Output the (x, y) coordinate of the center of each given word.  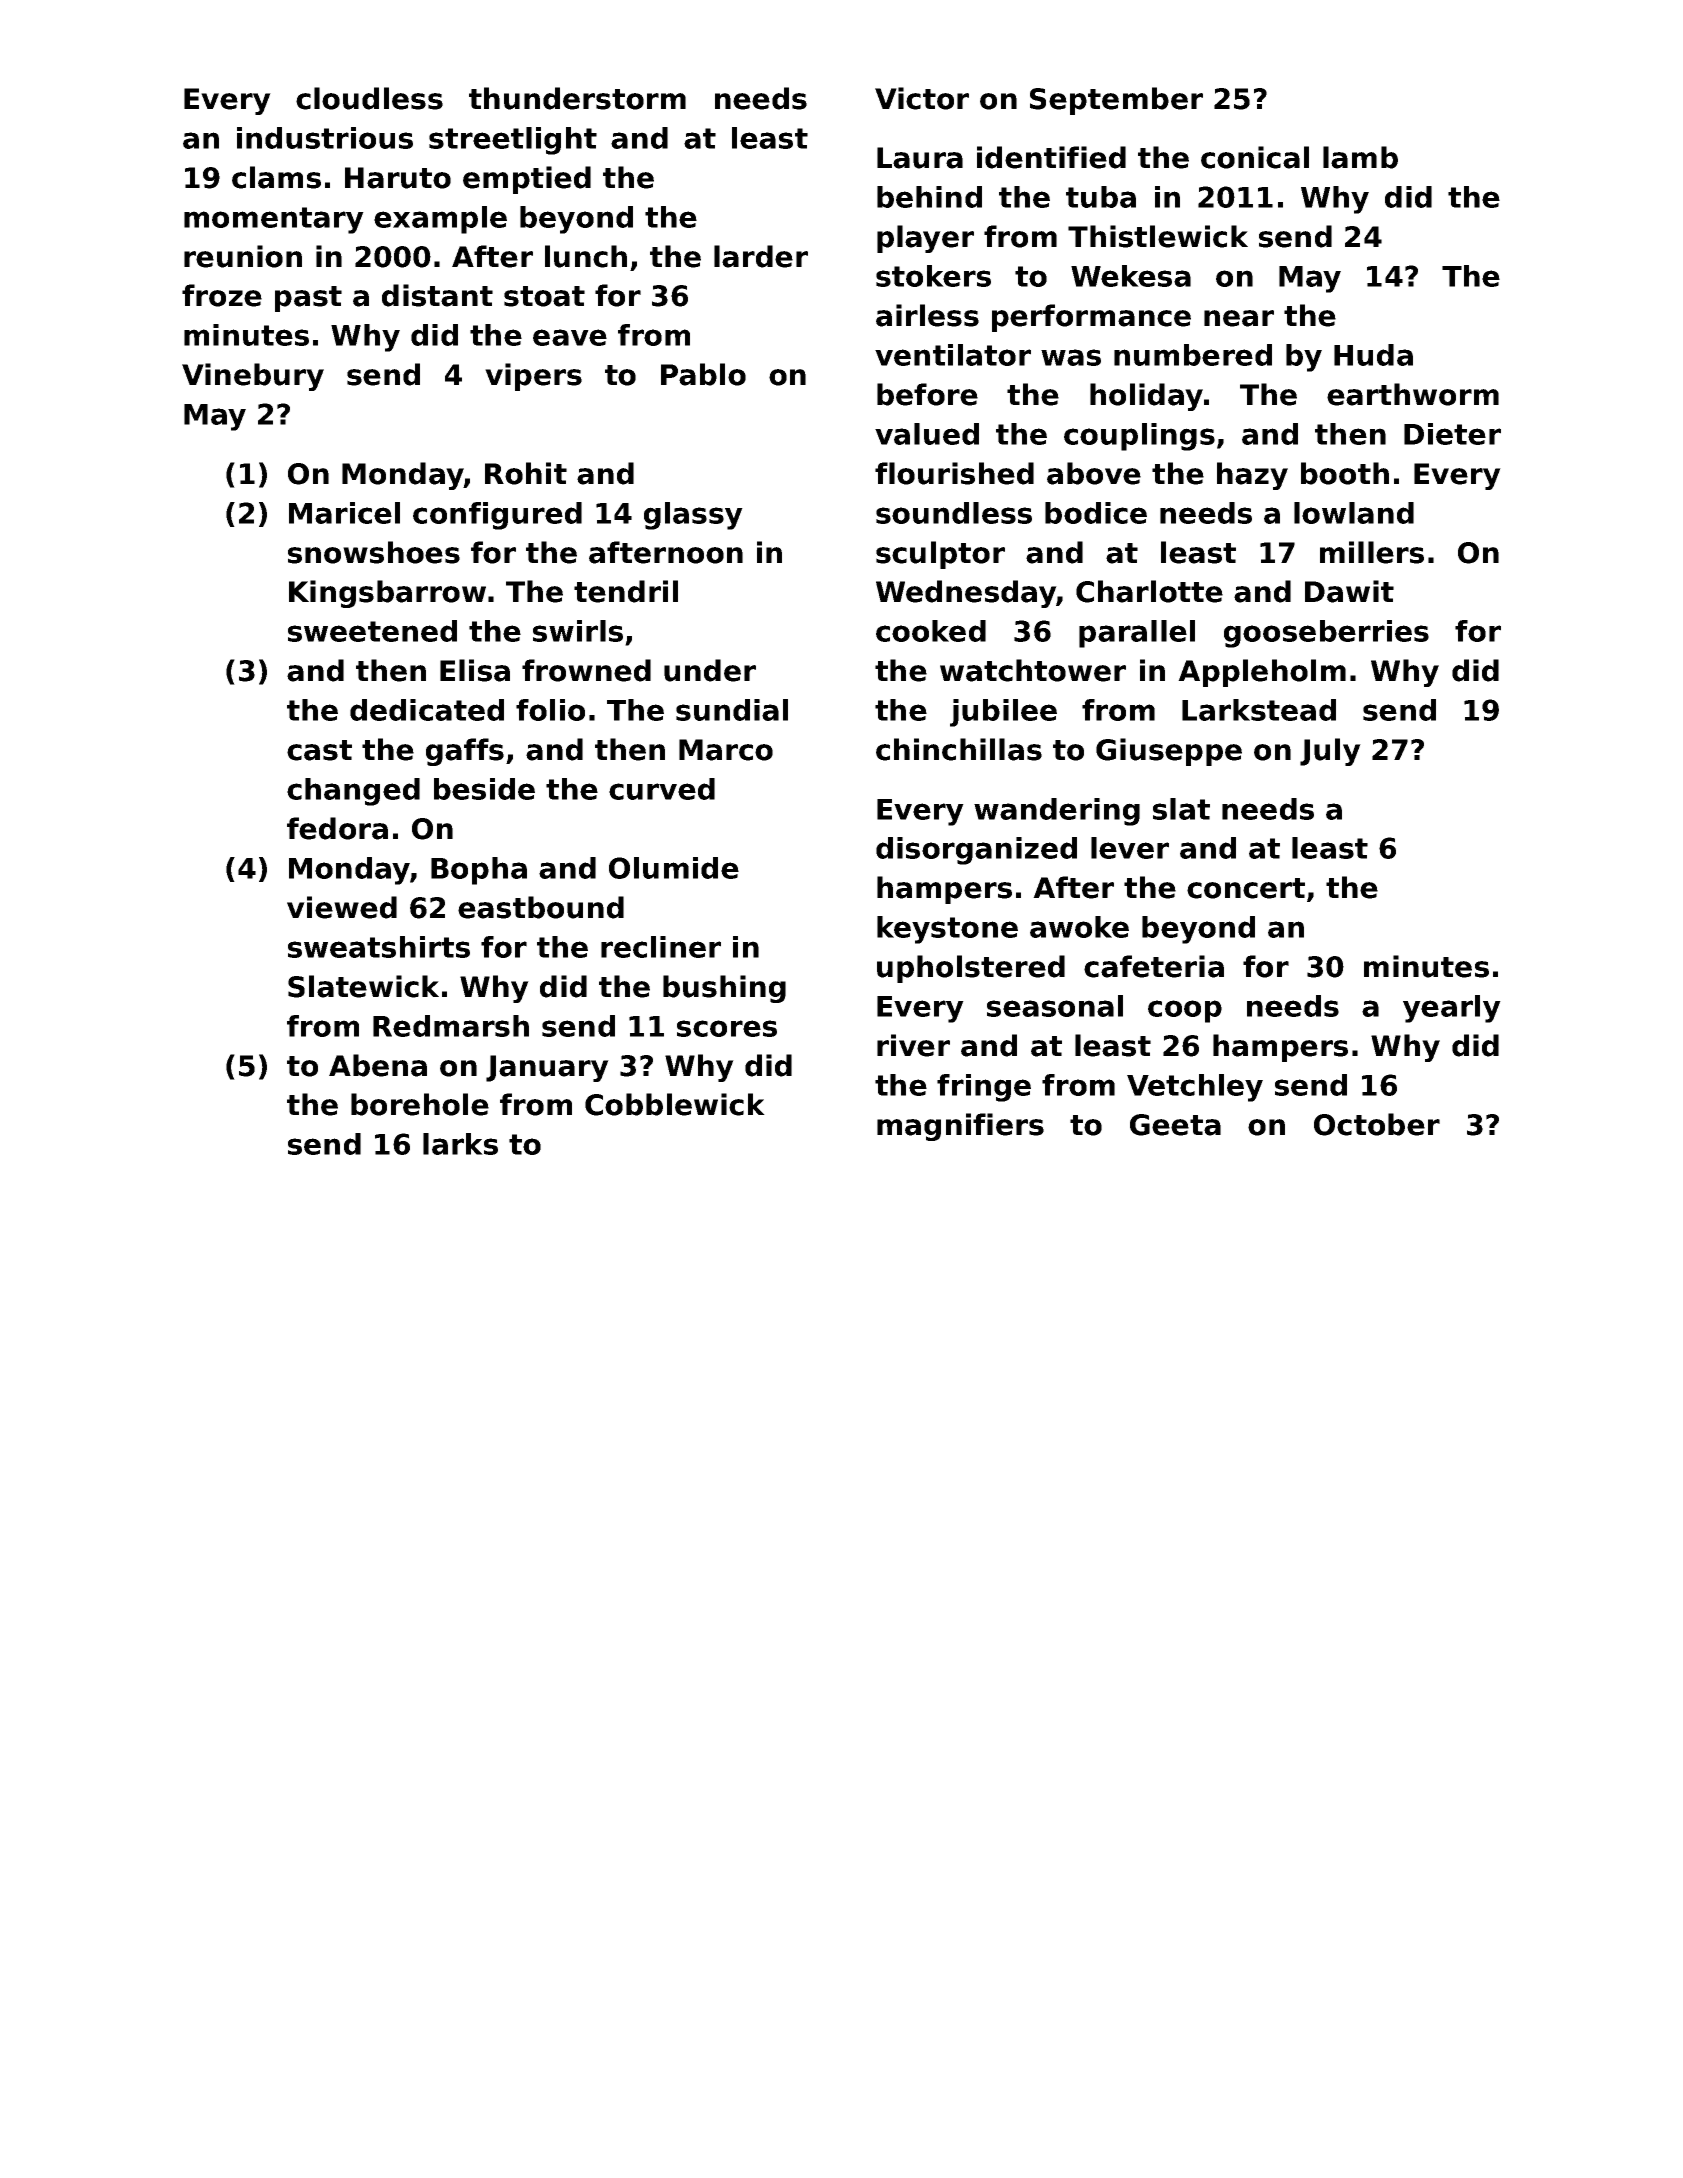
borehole (420, 1104)
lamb (1360, 157)
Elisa (475, 670)
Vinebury (253, 377)
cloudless (369, 98)
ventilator (953, 355)
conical (1255, 157)
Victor (922, 98)
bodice (1096, 513)
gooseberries (1326, 634)
